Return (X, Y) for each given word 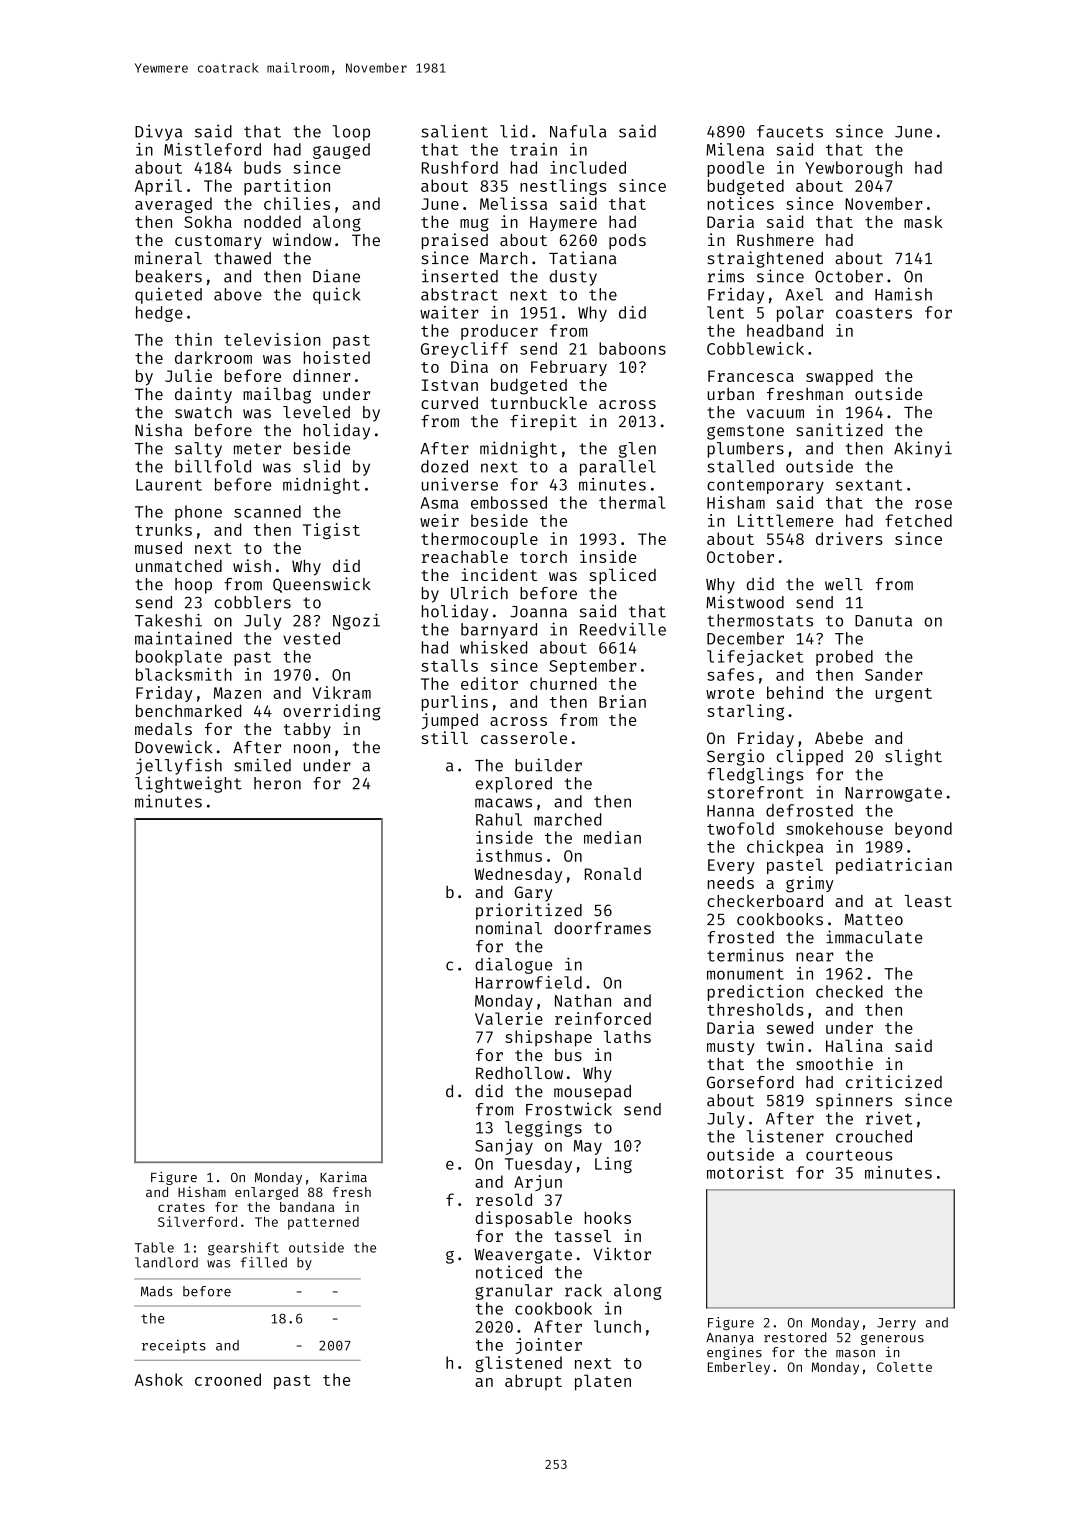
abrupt (533, 1382)
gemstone (745, 432)
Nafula (578, 131)
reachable (465, 556)
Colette (904, 1367)
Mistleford (212, 149)
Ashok (159, 1379)
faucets (790, 131)
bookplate (179, 658)
